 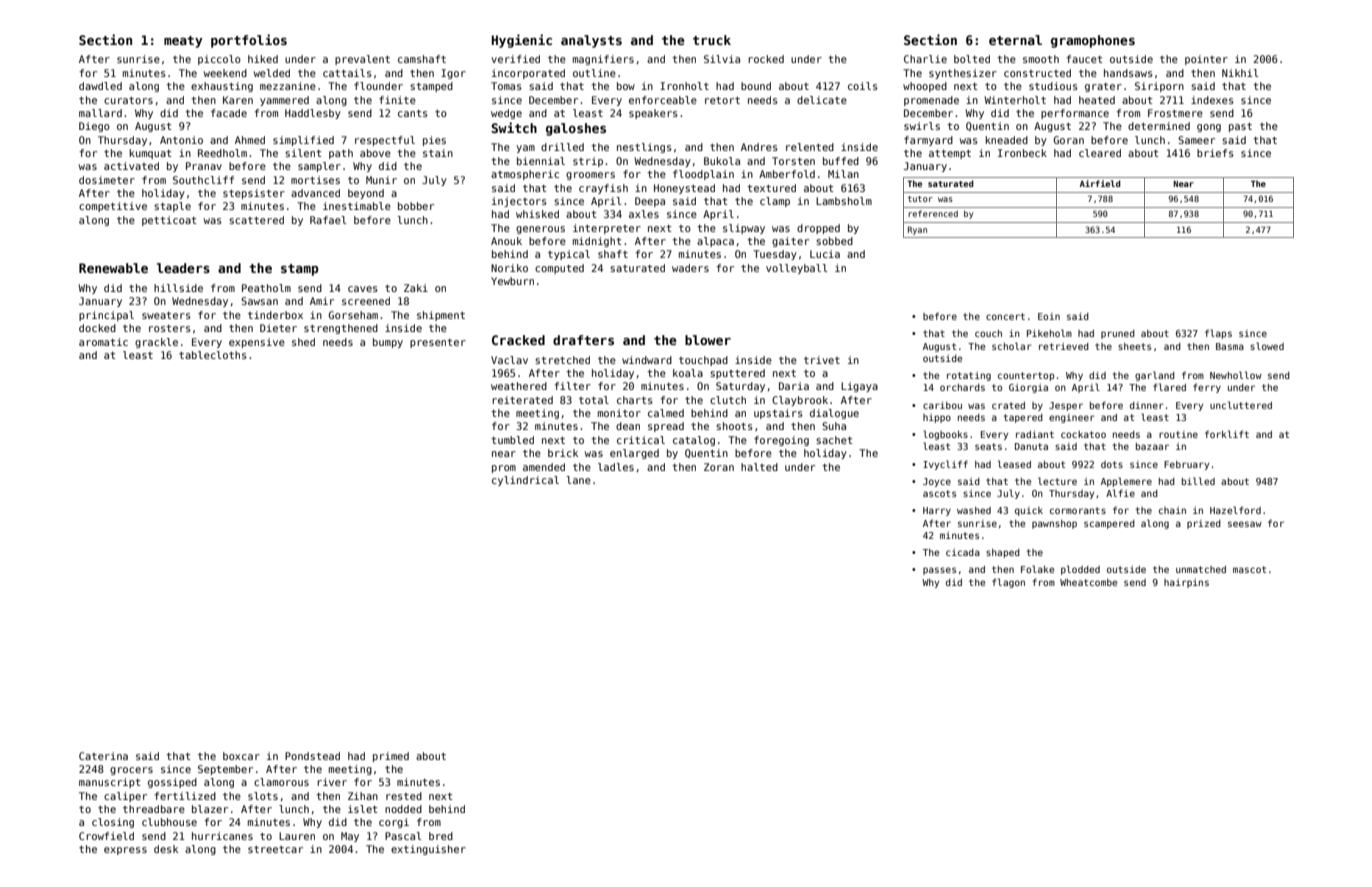 What do you see at coordinates (100, 86) in the document?
I see `dawdled` at bounding box center [100, 86].
